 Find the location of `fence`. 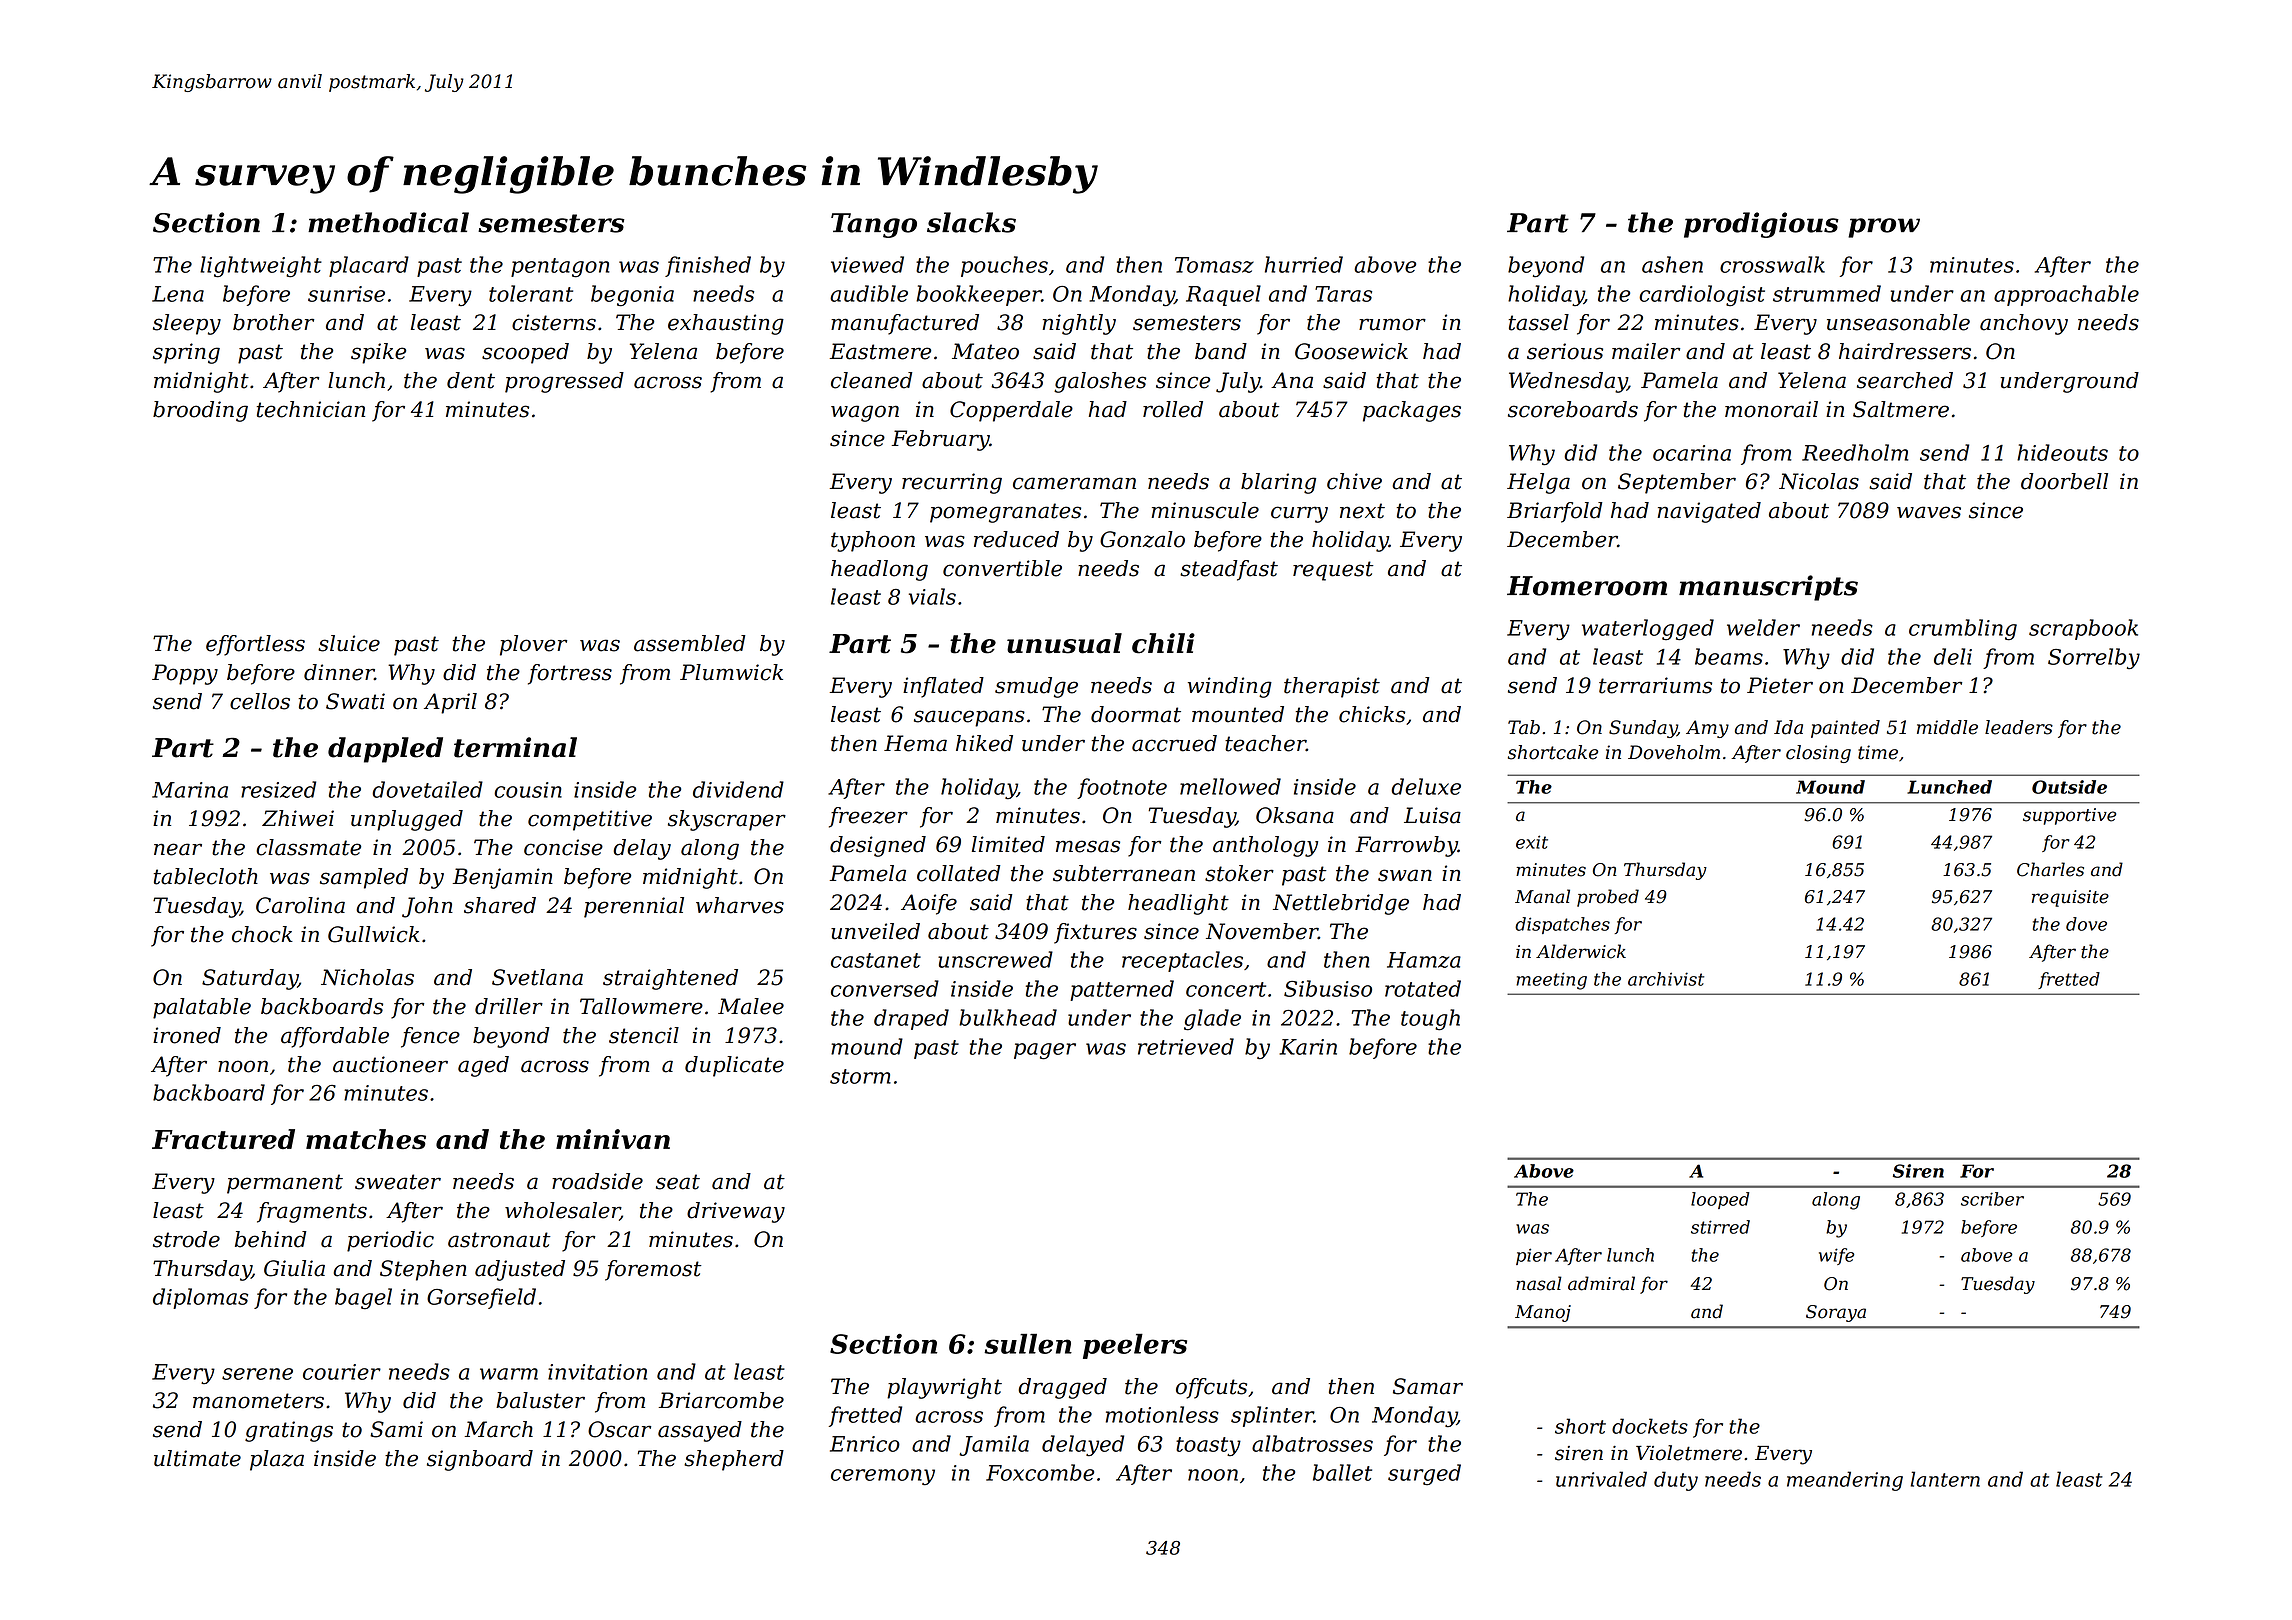

fence is located at coordinates (430, 1037).
